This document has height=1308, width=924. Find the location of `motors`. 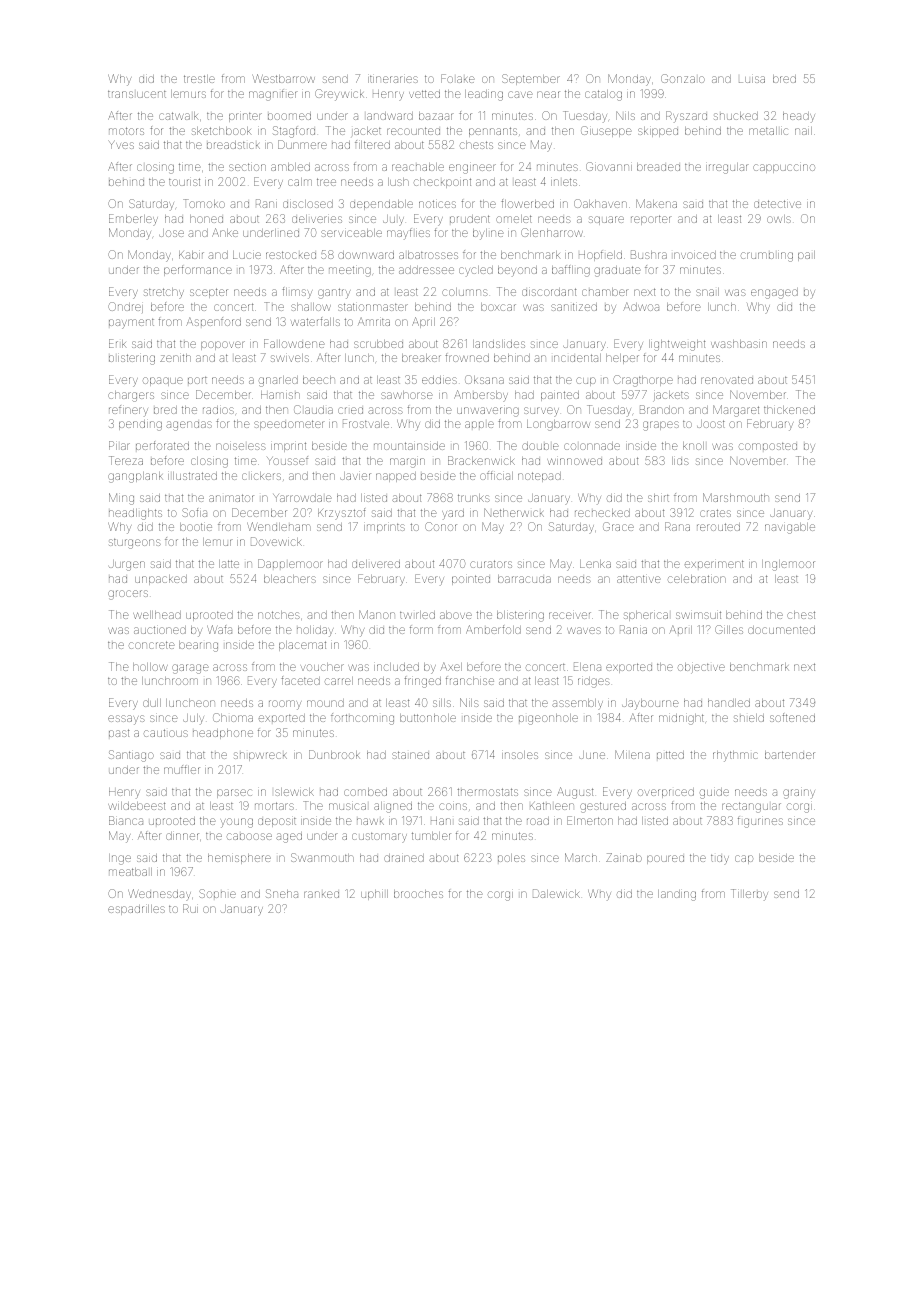

motors is located at coordinates (126, 131).
